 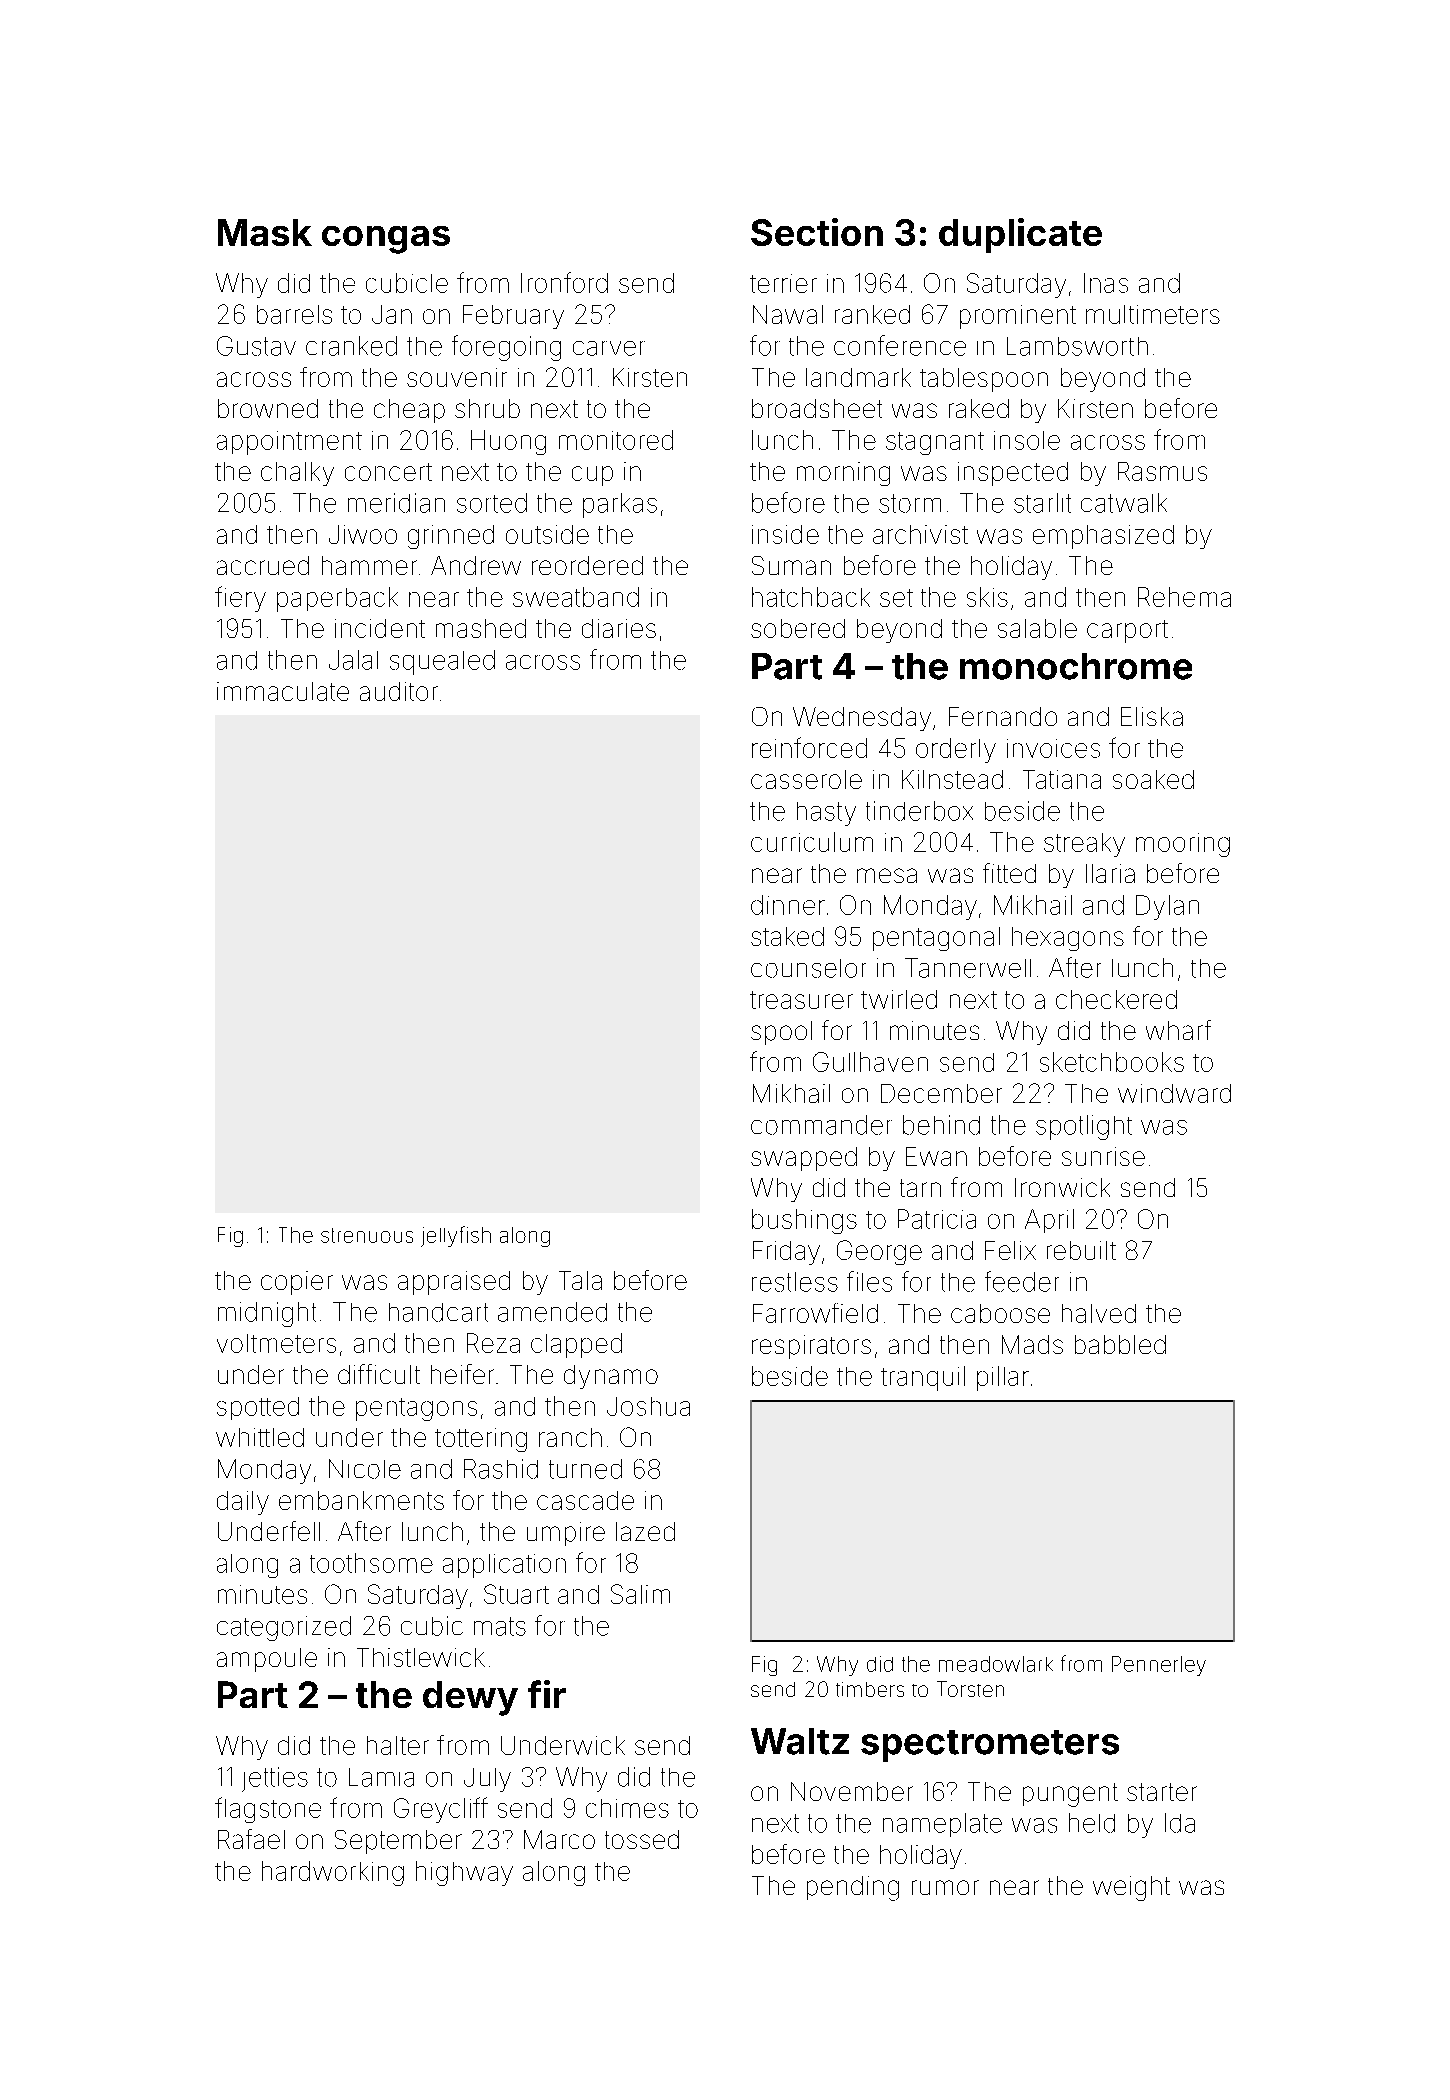 What do you see at coordinates (381, 1777) in the document?
I see `Lamia` at bounding box center [381, 1777].
